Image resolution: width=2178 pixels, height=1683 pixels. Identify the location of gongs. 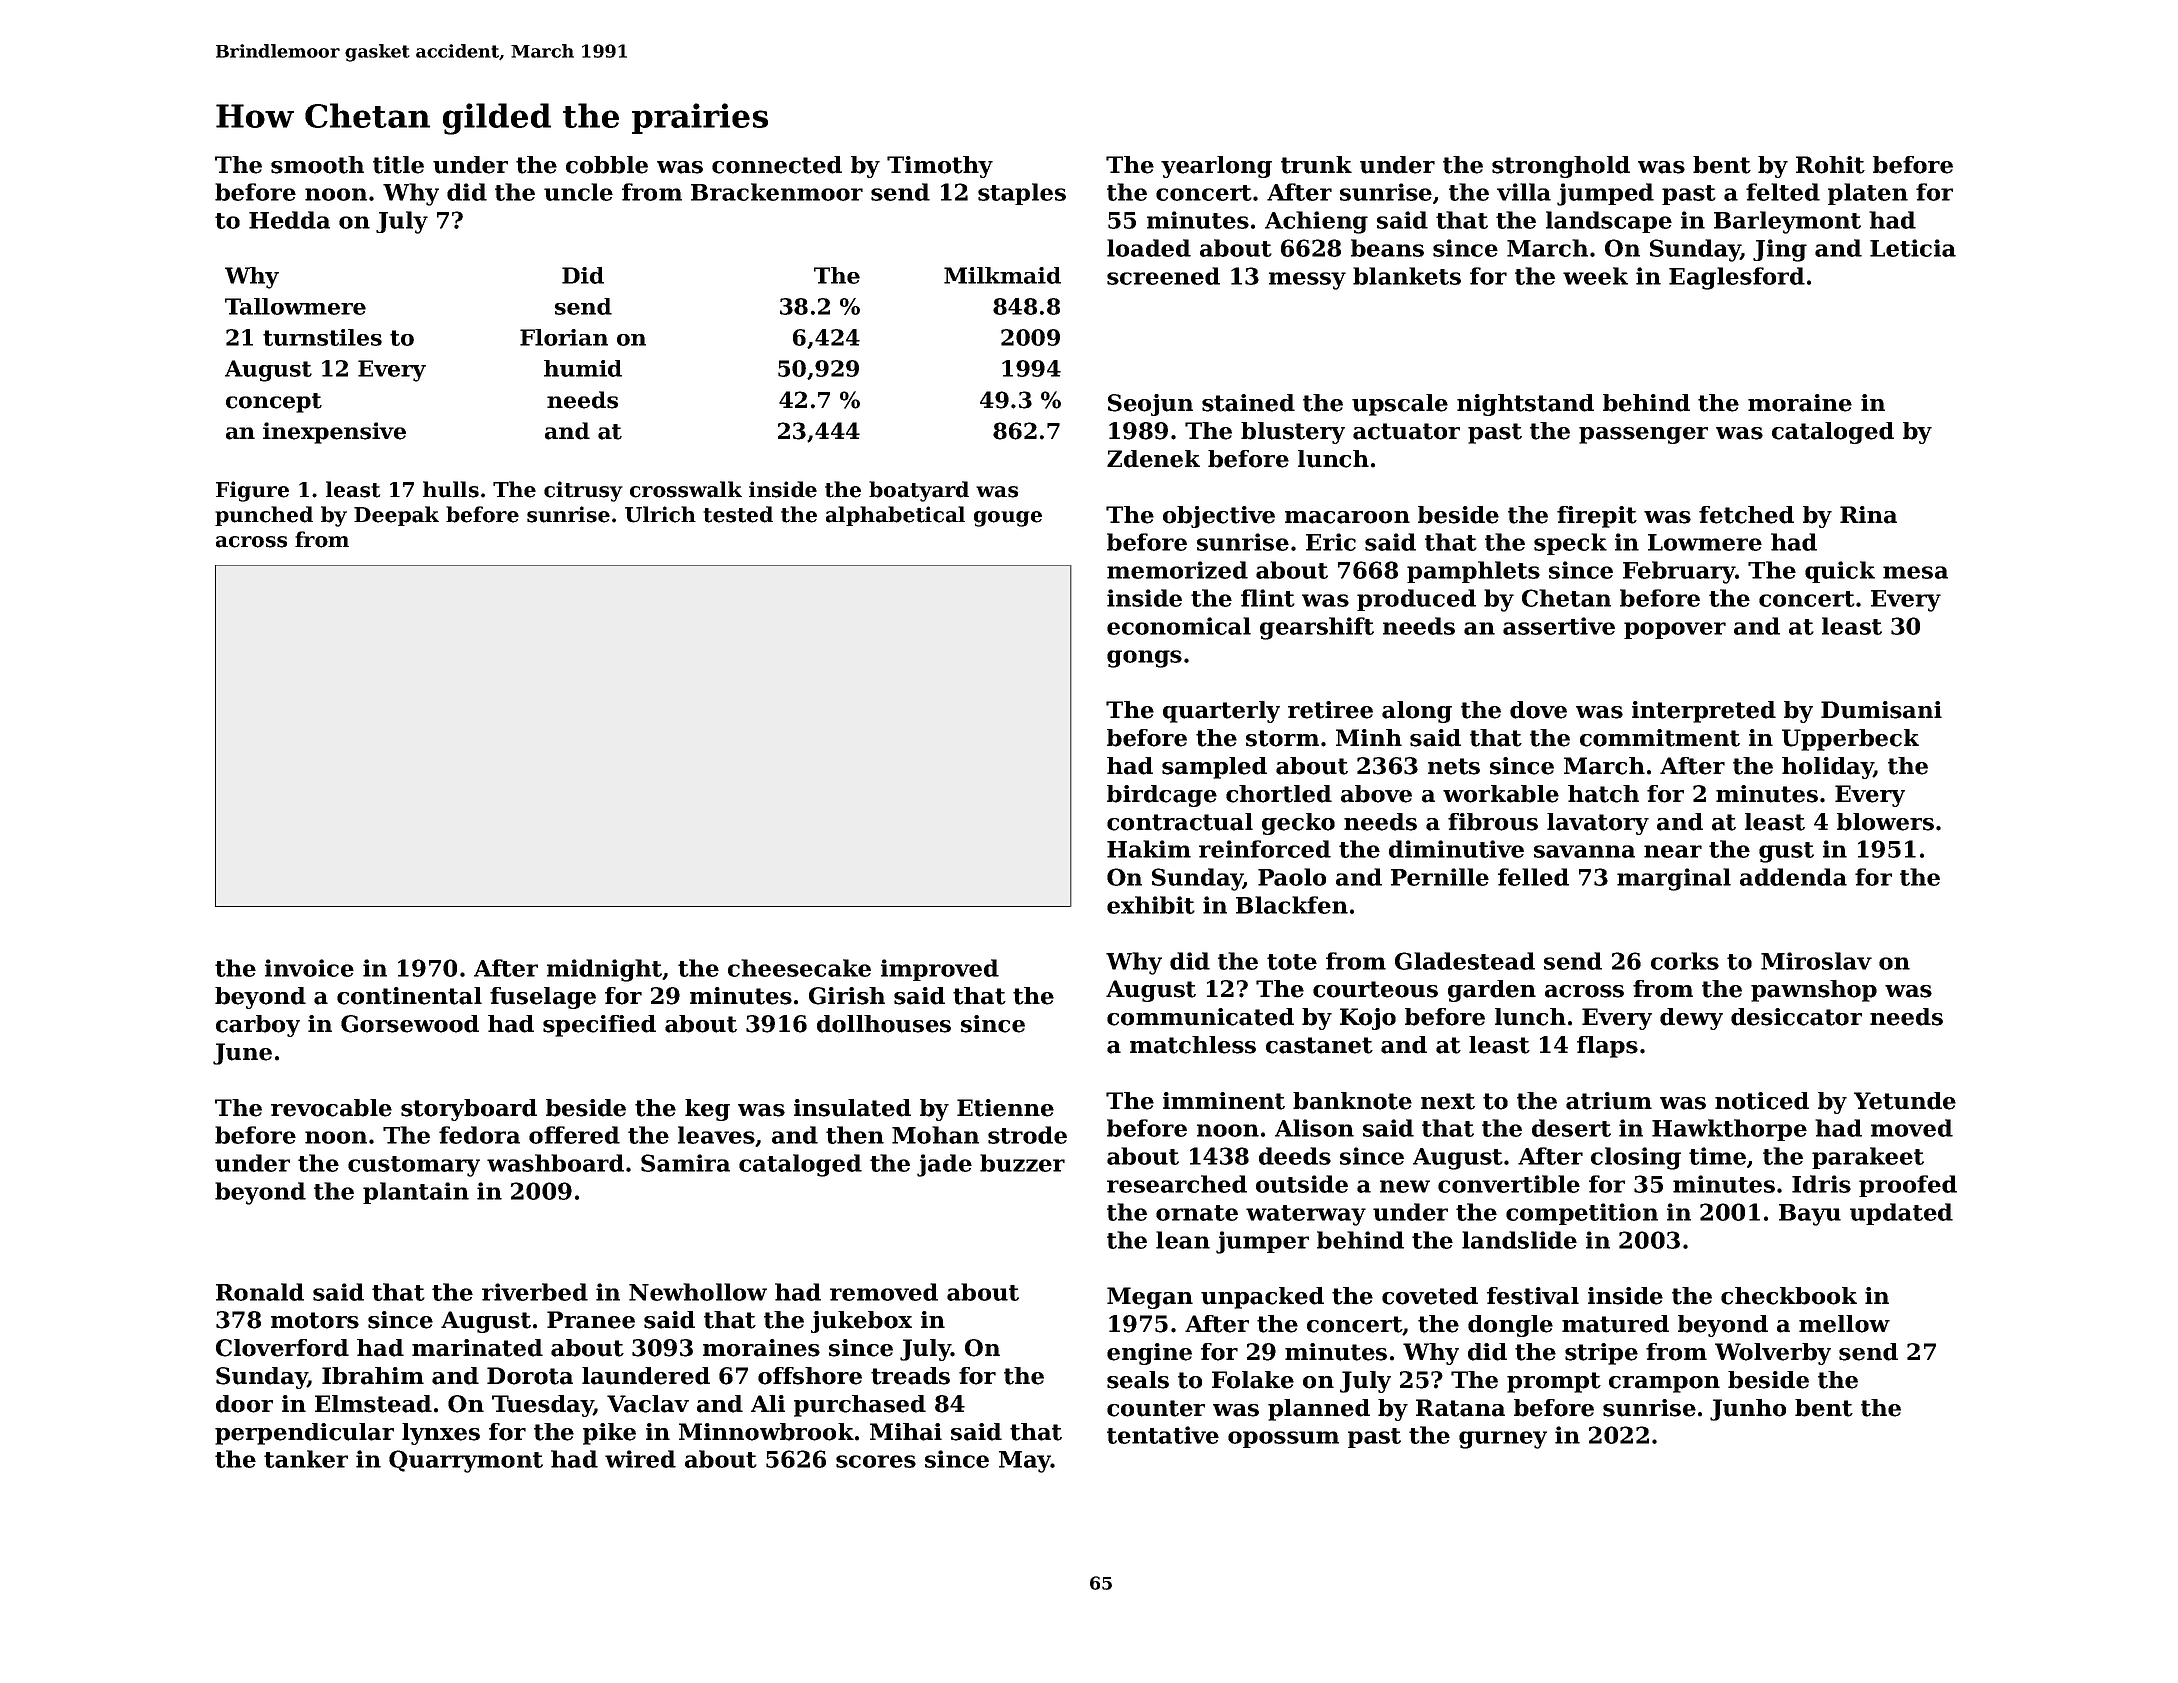
(1144, 659).
